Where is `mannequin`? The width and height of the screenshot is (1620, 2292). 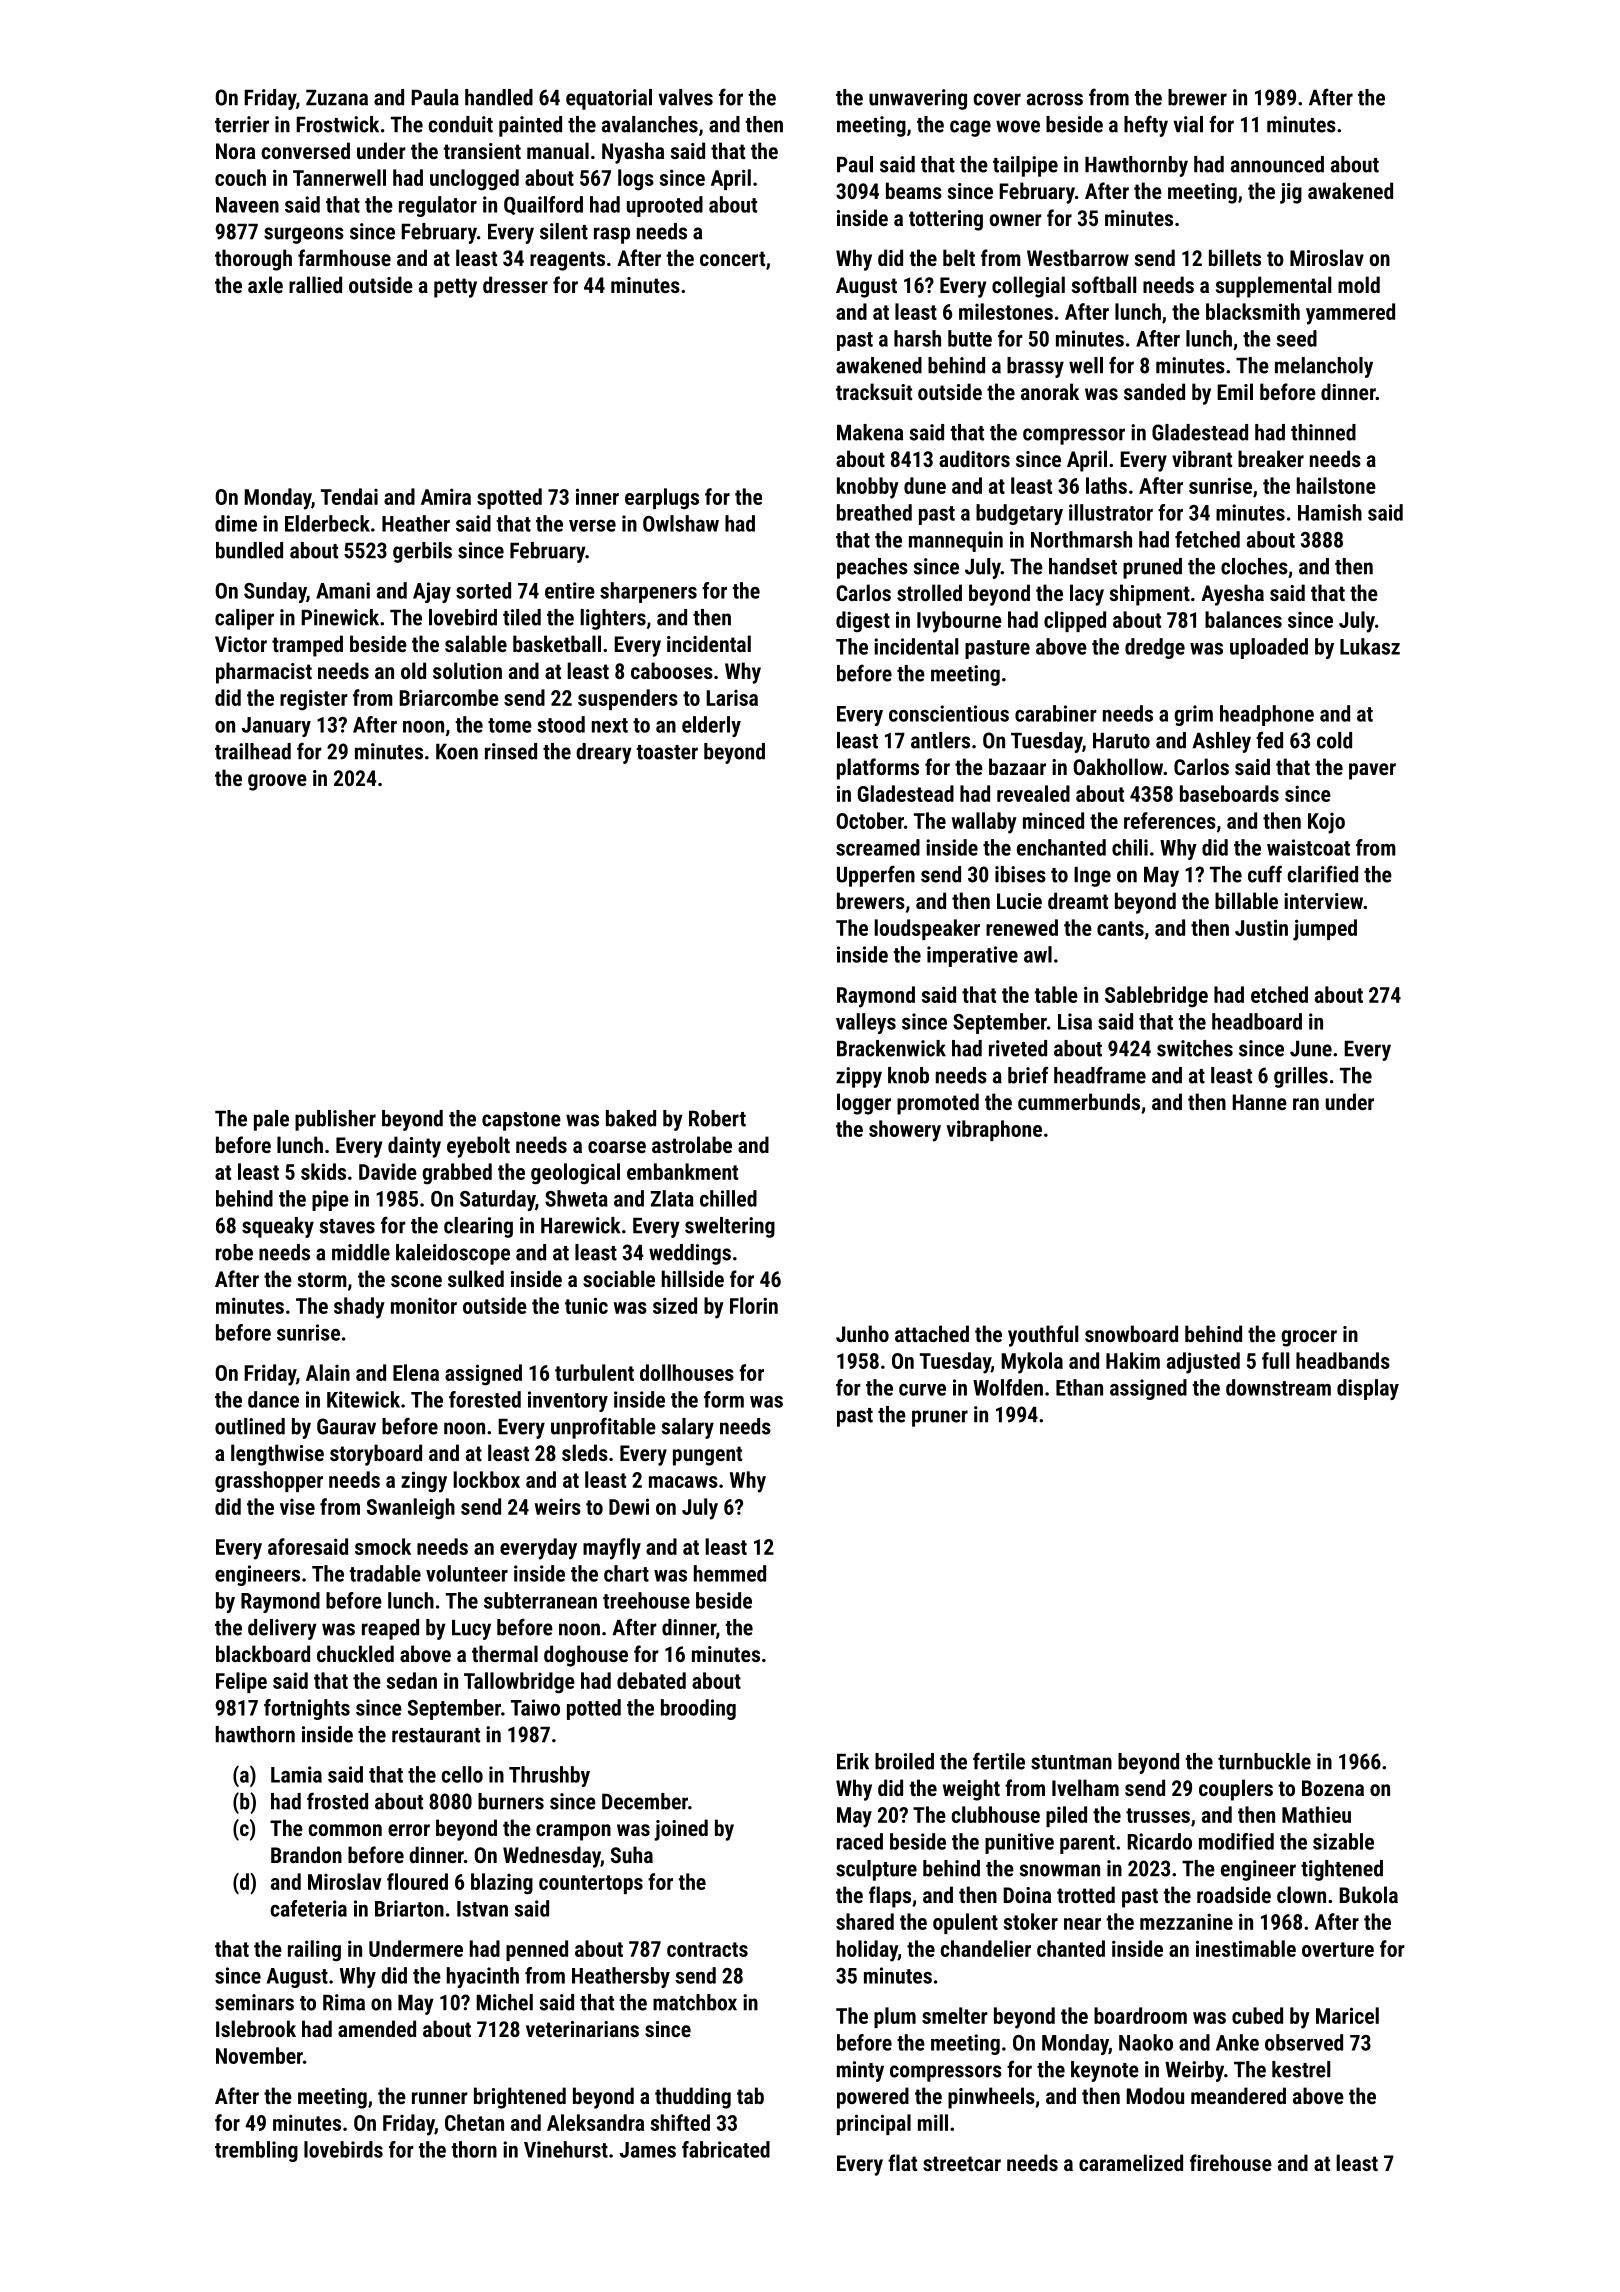 mannequin is located at coordinates (956, 541).
